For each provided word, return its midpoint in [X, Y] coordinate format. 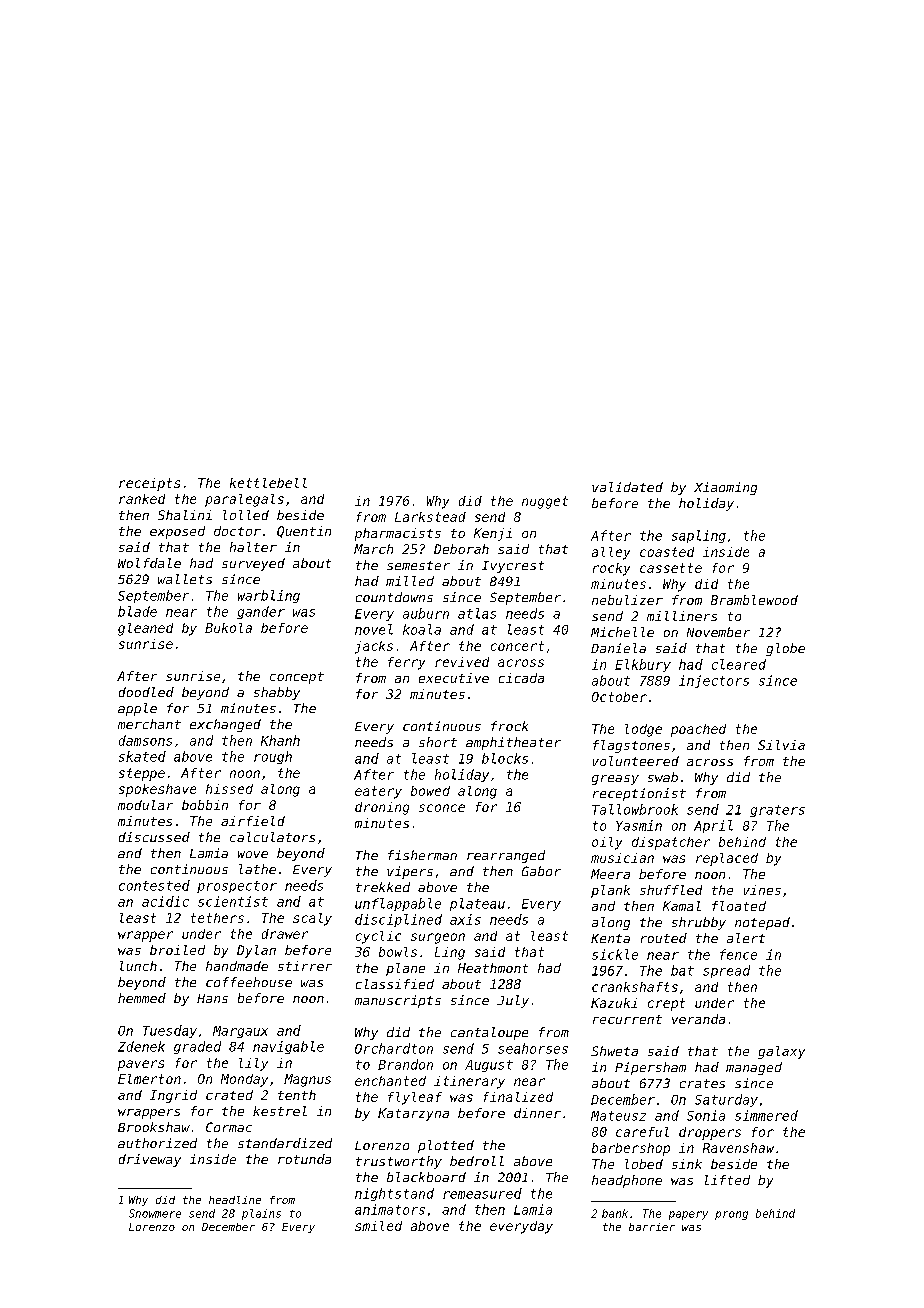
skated [142, 756]
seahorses [533, 1048]
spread [726, 971]
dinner [537, 1113]
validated [627, 487]
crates [702, 1083]
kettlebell [268, 483]
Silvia [781, 745]
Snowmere [155, 1213]
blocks [505, 758]
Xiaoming [725, 488]
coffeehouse [249, 982]
